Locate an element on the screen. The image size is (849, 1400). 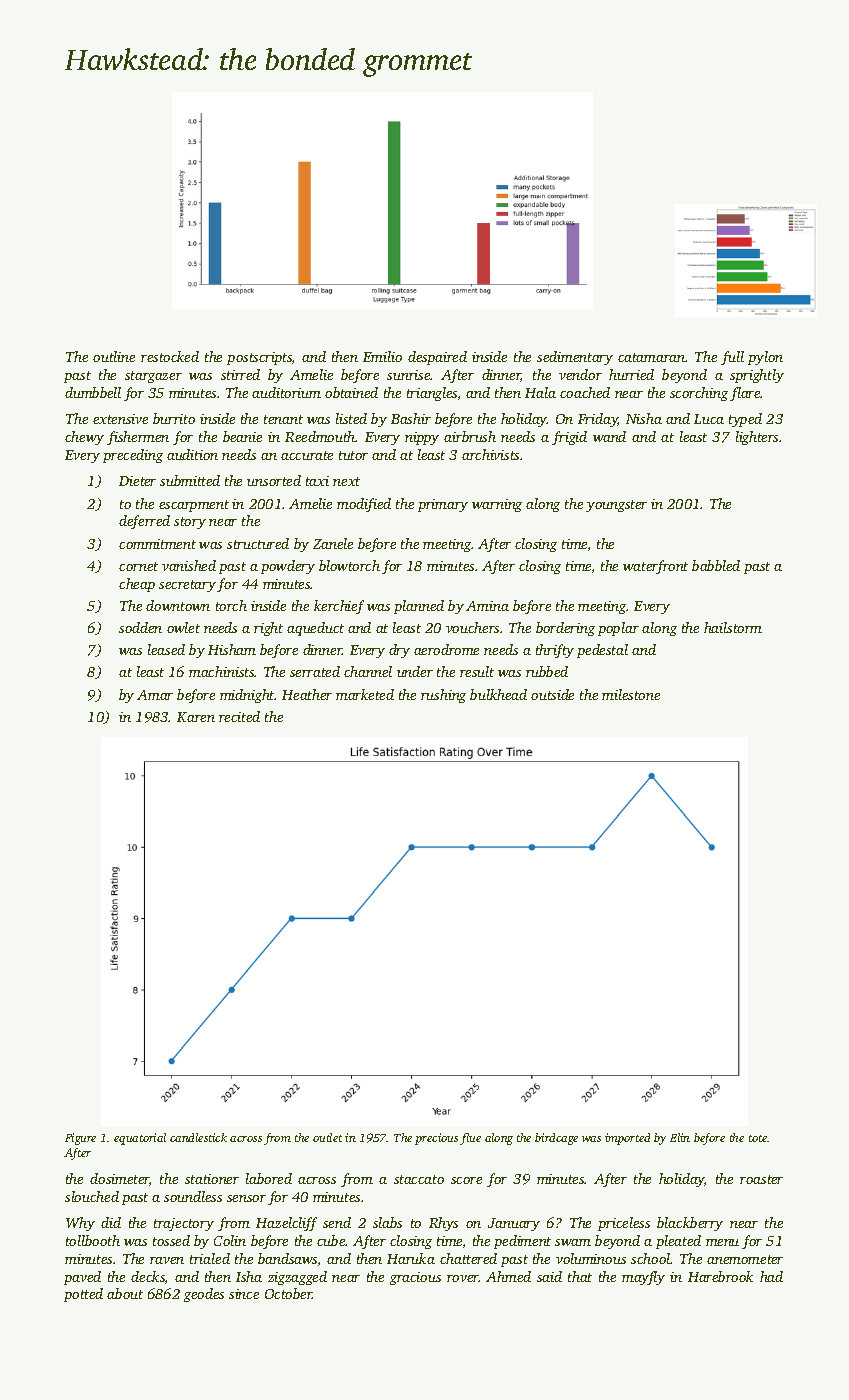
sunrise is located at coordinates (409, 375).
